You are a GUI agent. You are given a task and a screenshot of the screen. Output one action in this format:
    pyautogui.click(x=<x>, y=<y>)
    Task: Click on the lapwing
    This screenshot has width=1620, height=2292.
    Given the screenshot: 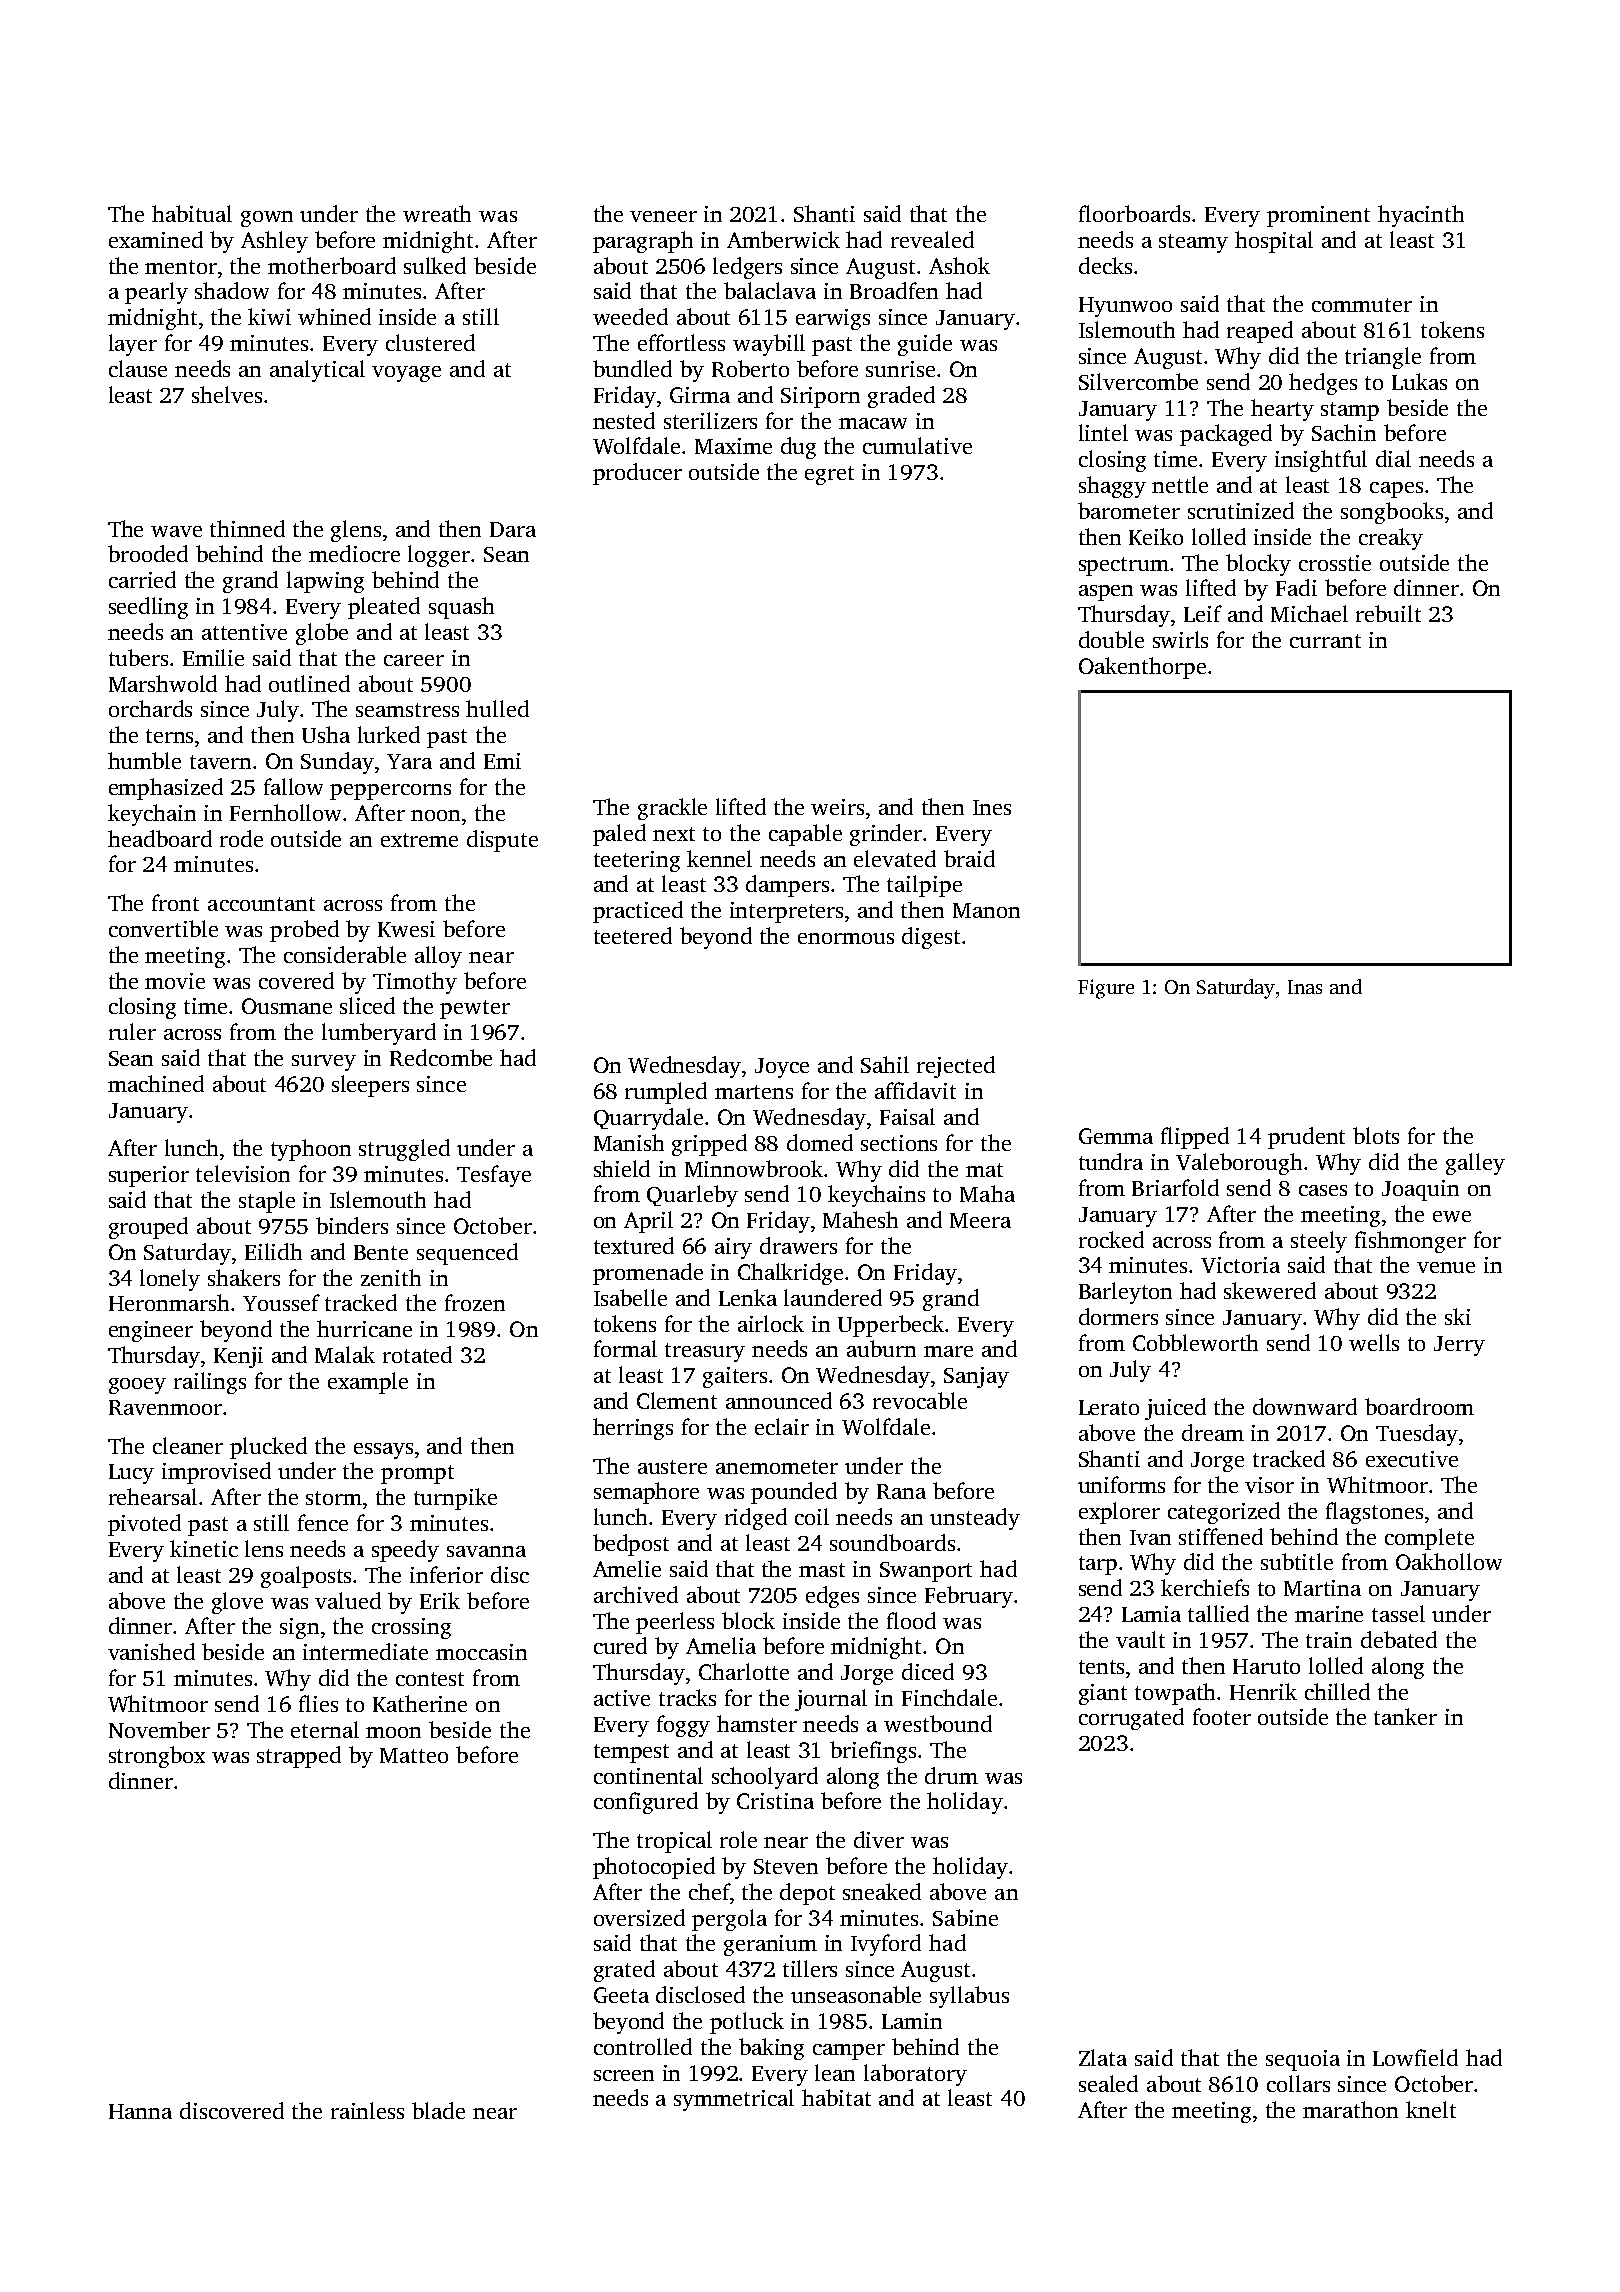 What is the action you would take?
    pyautogui.click(x=325, y=582)
